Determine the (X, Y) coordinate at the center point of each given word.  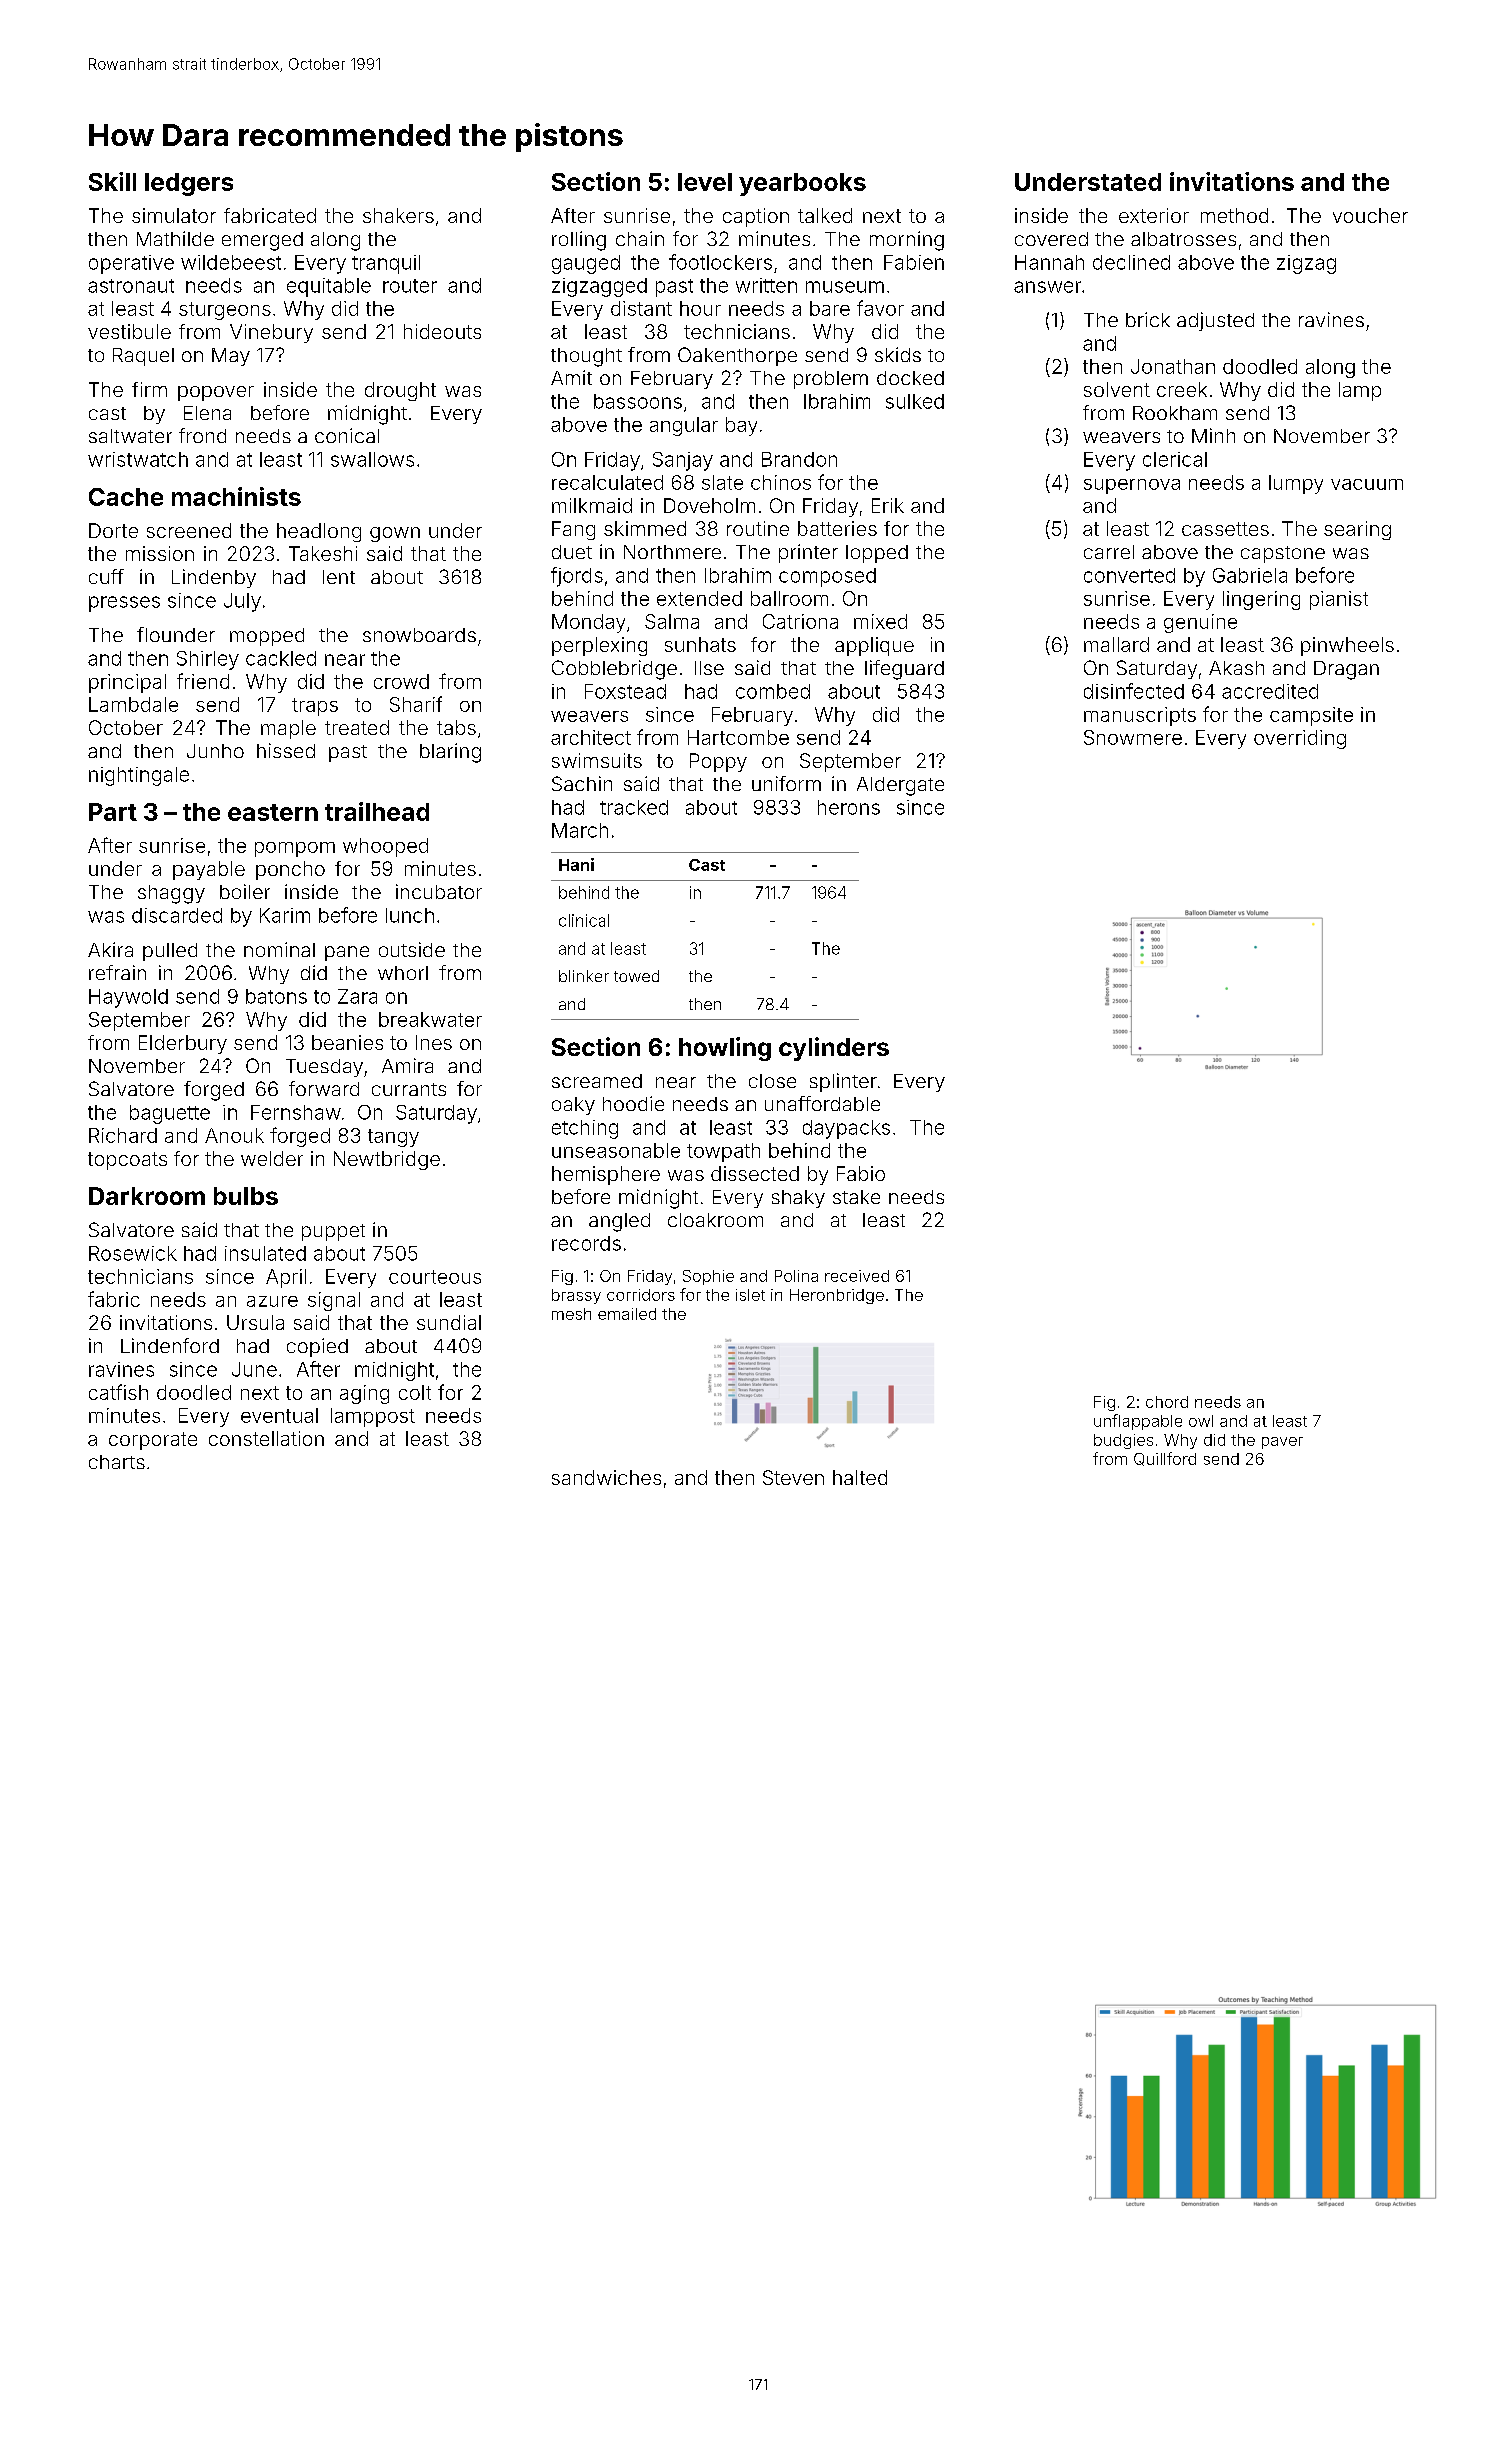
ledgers (189, 184)
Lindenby (214, 578)
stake (856, 1197)
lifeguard (904, 670)
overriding (1300, 739)
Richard (123, 1135)
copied (317, 1347)
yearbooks (802, 184)
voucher (1370, 215)
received (857, 1276)
